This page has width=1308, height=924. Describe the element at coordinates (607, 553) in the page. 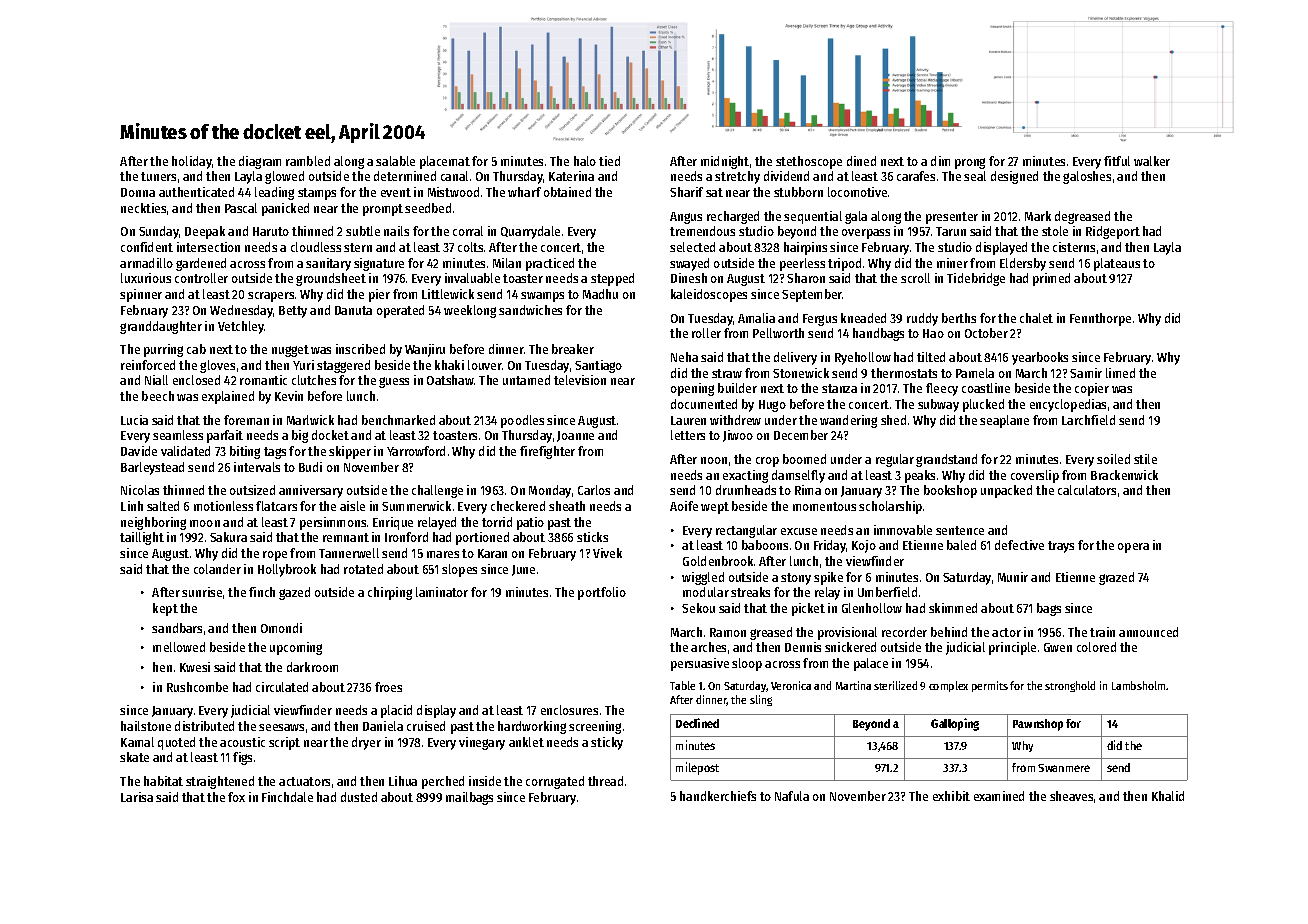

I see `Vivek` at that location.
